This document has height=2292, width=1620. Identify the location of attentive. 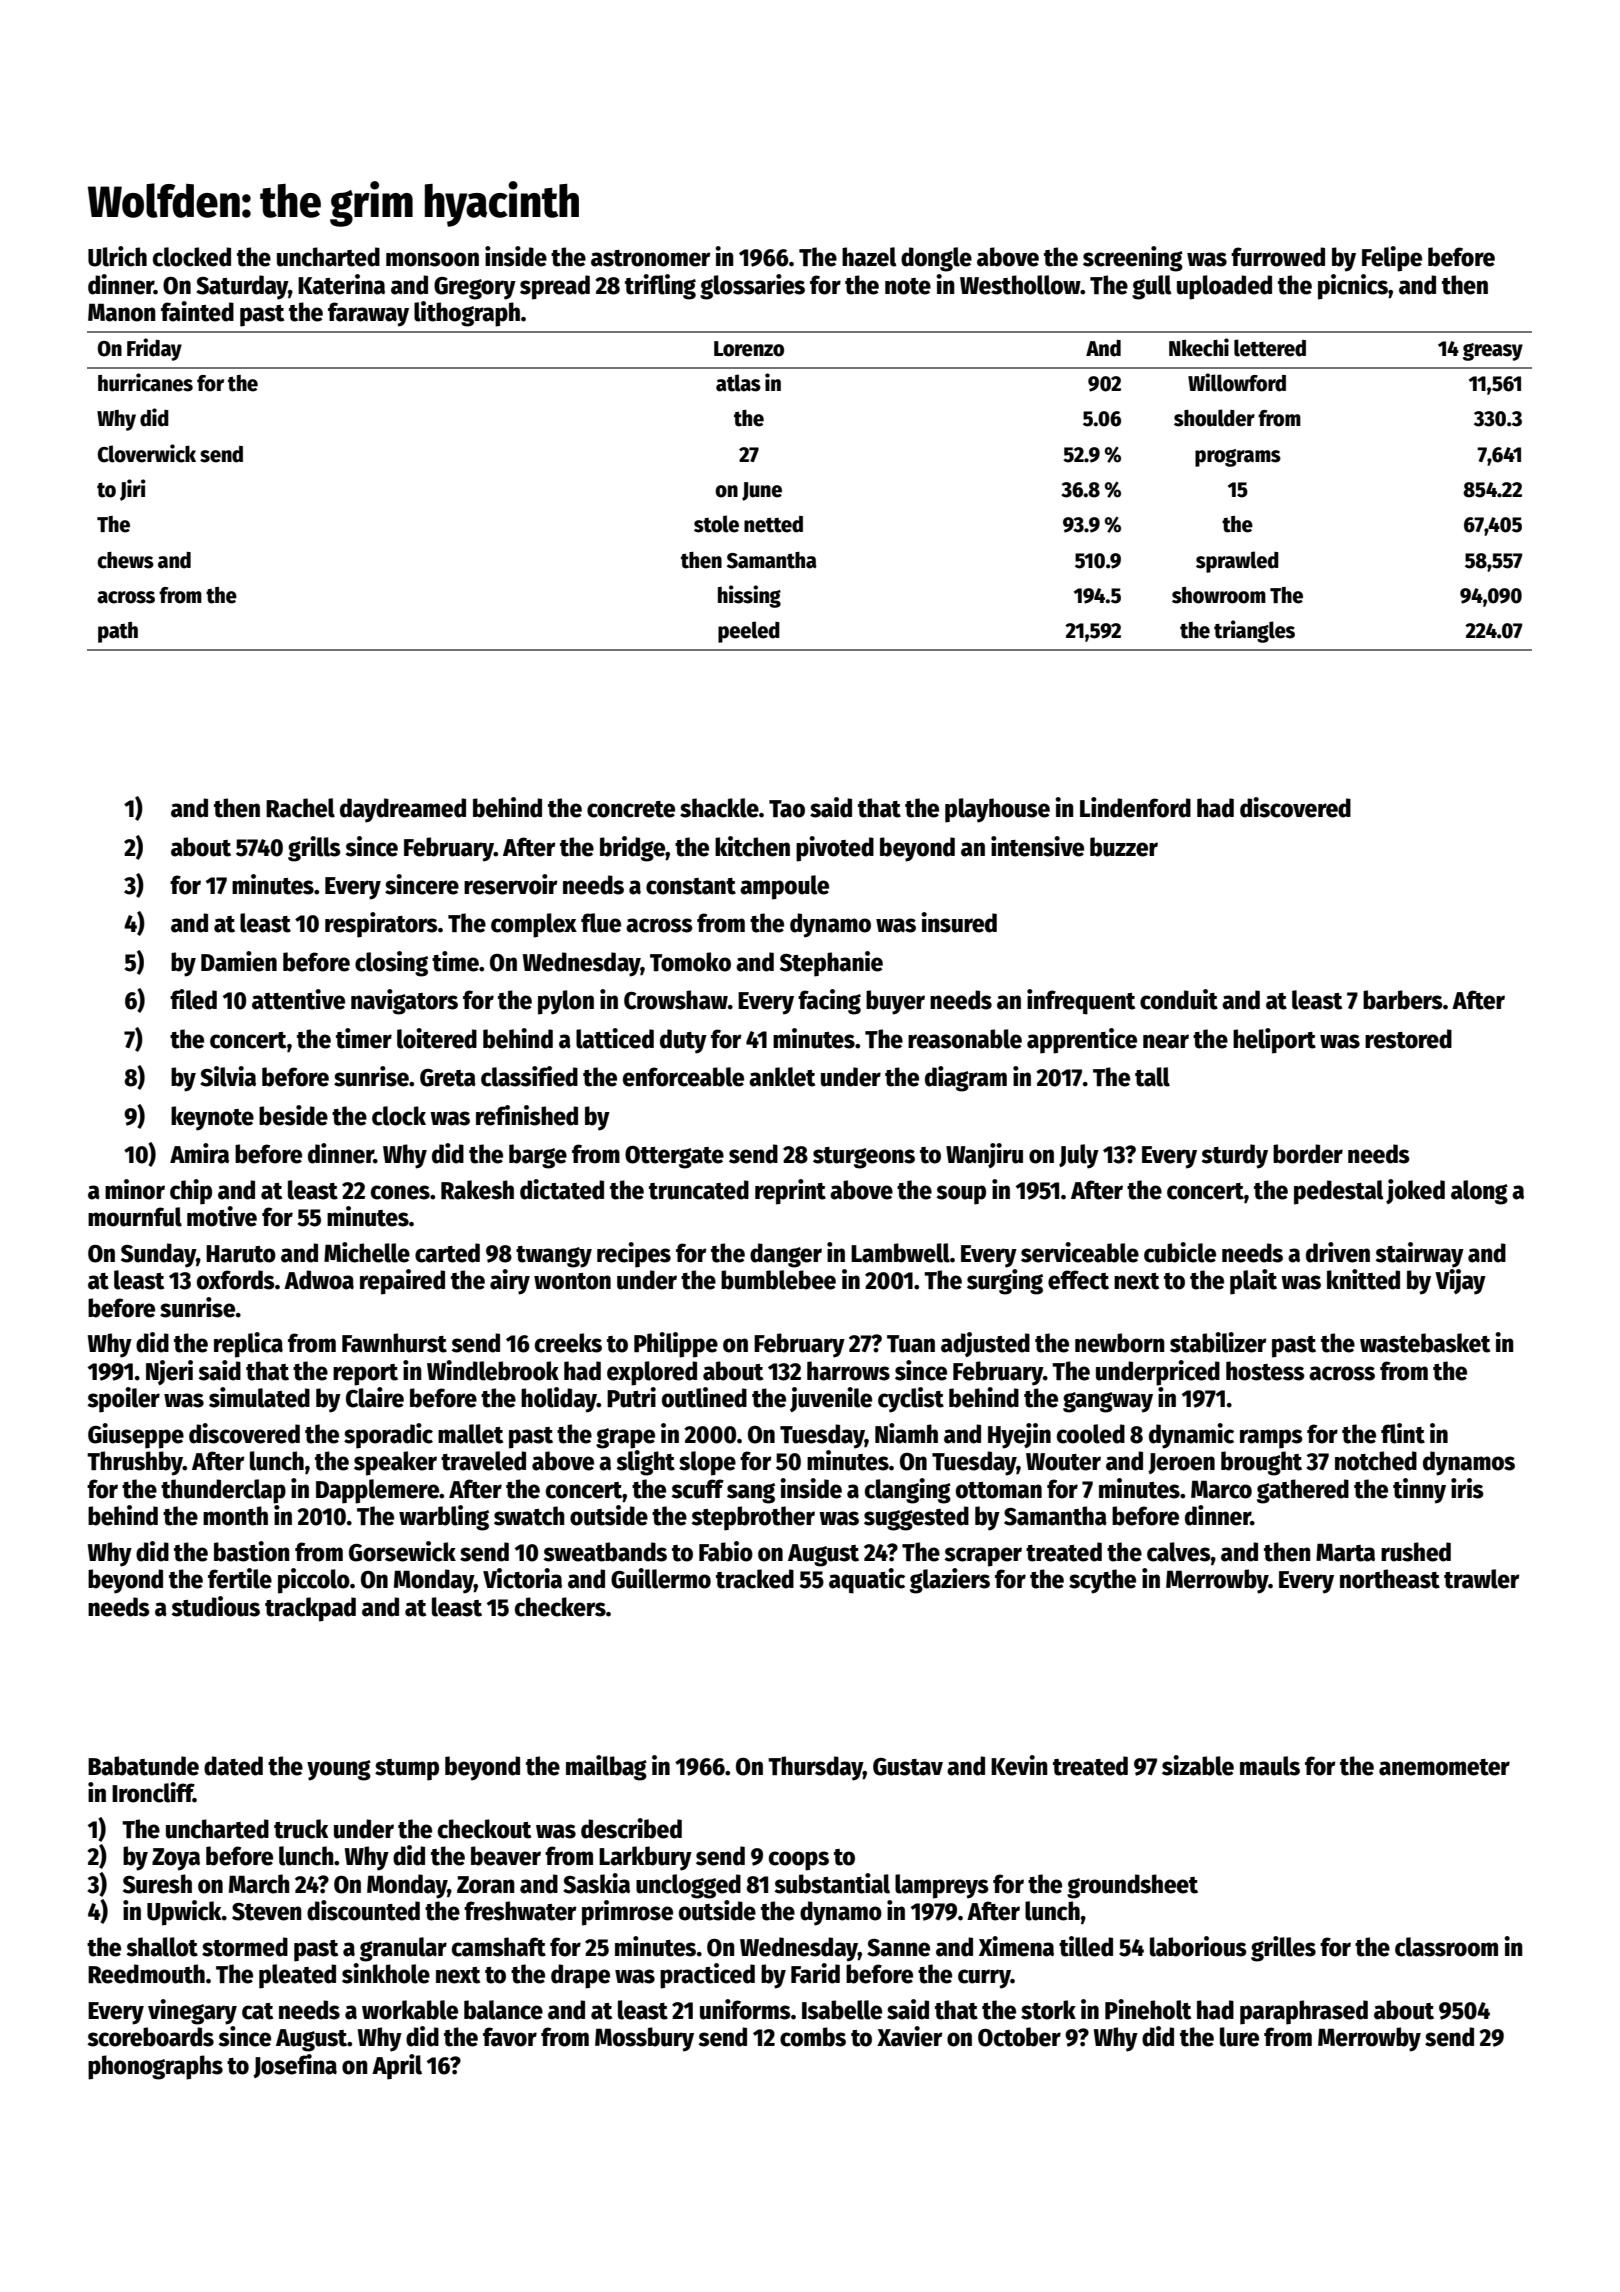
(298, 999).
